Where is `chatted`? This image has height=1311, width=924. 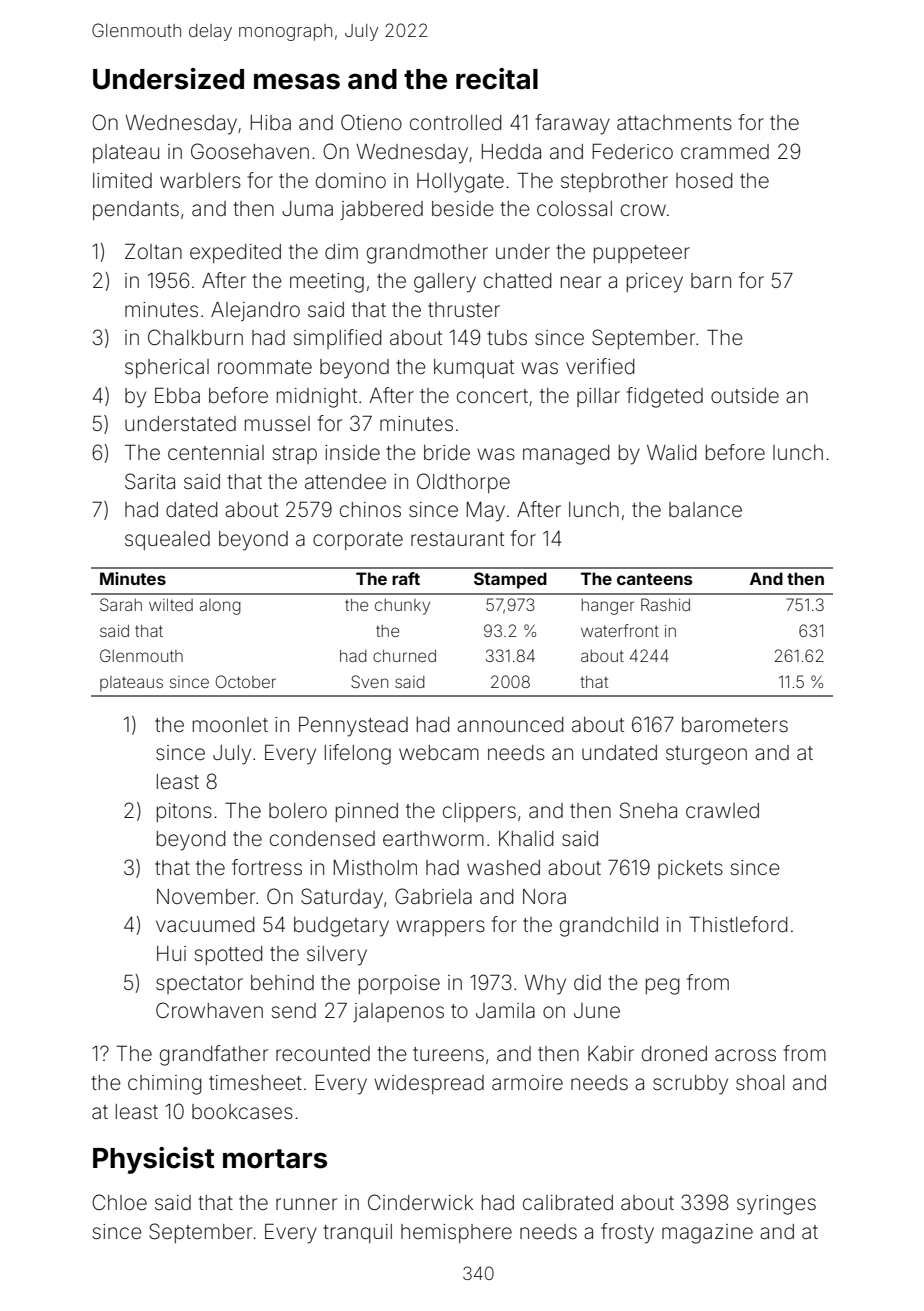
chatted is located at coordinates (518, 280).
